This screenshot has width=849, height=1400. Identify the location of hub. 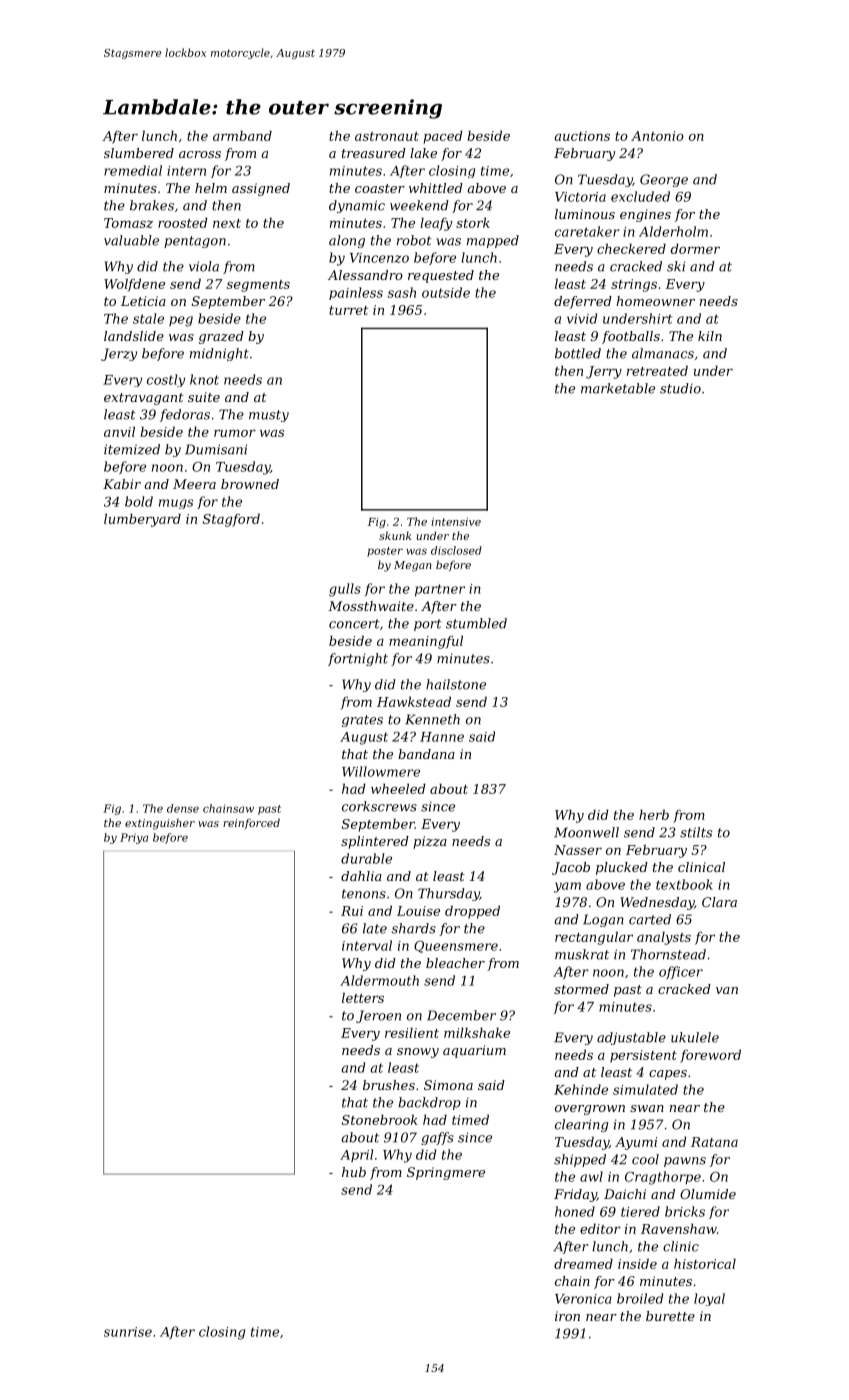
(354, 1172).
